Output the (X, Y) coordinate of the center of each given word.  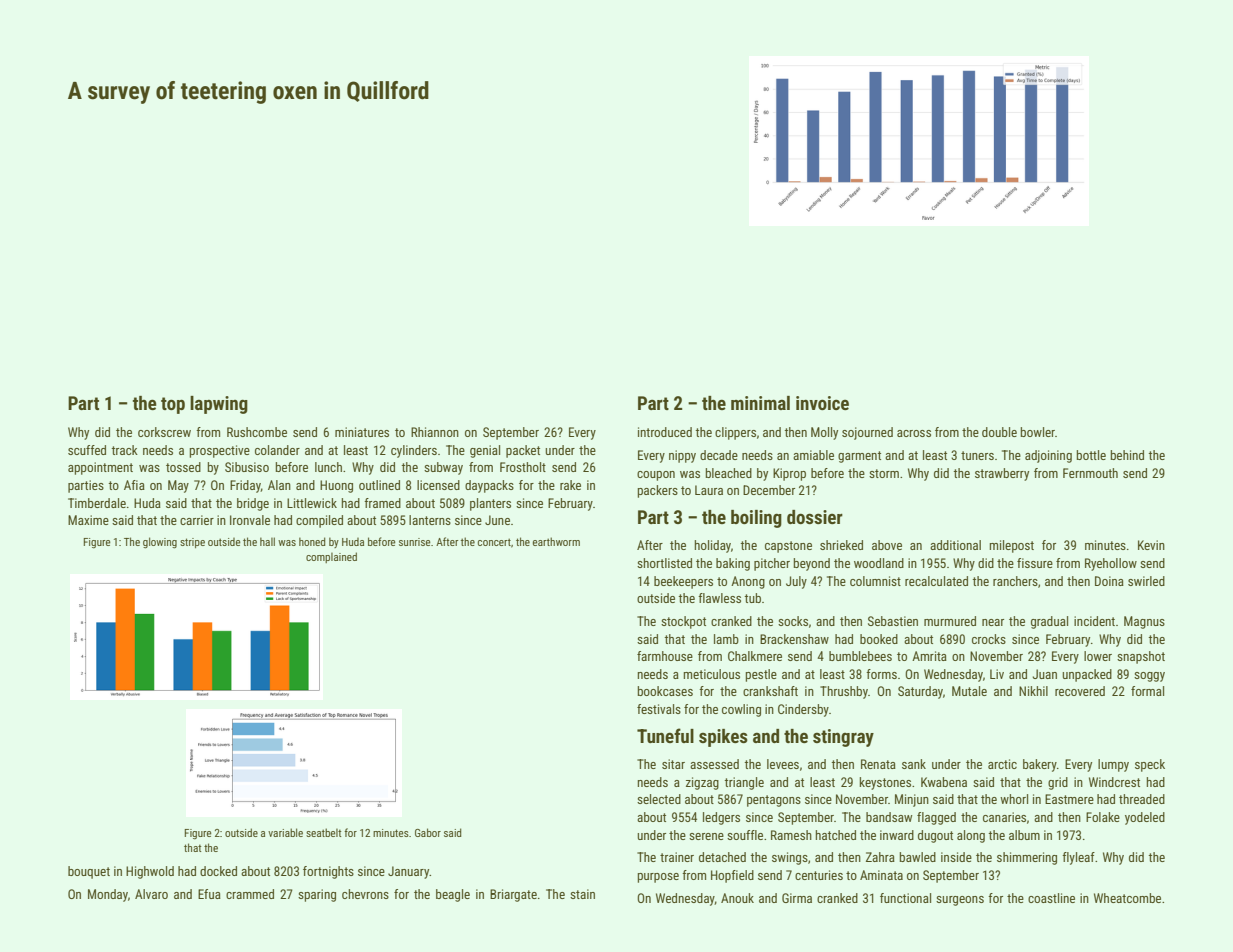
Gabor (428, 832)
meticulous (712, 674)
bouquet (89, 872)
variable (285, 832)
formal (1147, 691)
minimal (760, 403)
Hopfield (732, 876)
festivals (659, 709)
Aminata (881, 875)
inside (956, 857)
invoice (822, 403)
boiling (756, 519)
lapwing (219, 405)
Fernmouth (1090, 473)
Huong (336, 486)
